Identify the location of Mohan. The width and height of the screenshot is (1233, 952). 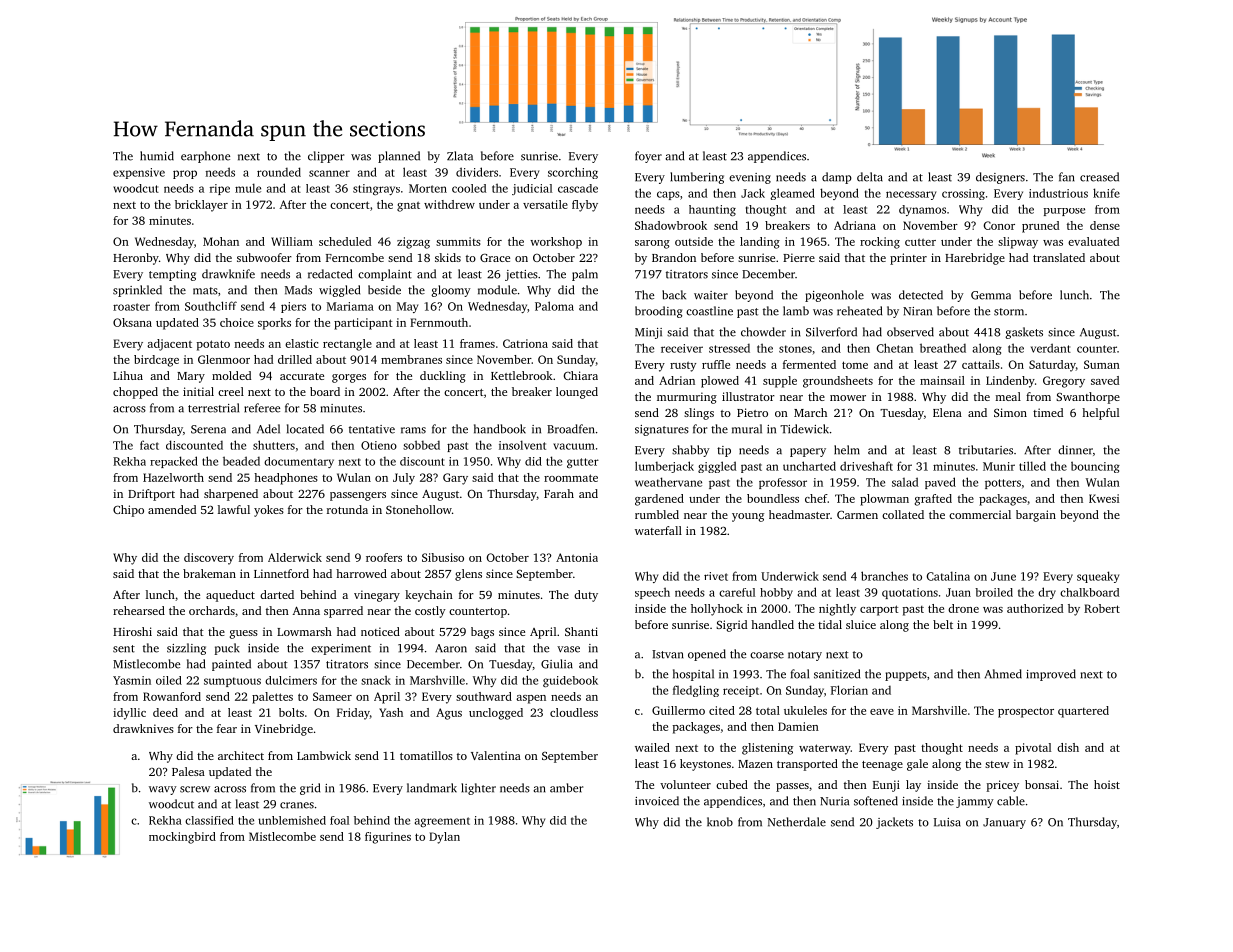
(221, 241).
